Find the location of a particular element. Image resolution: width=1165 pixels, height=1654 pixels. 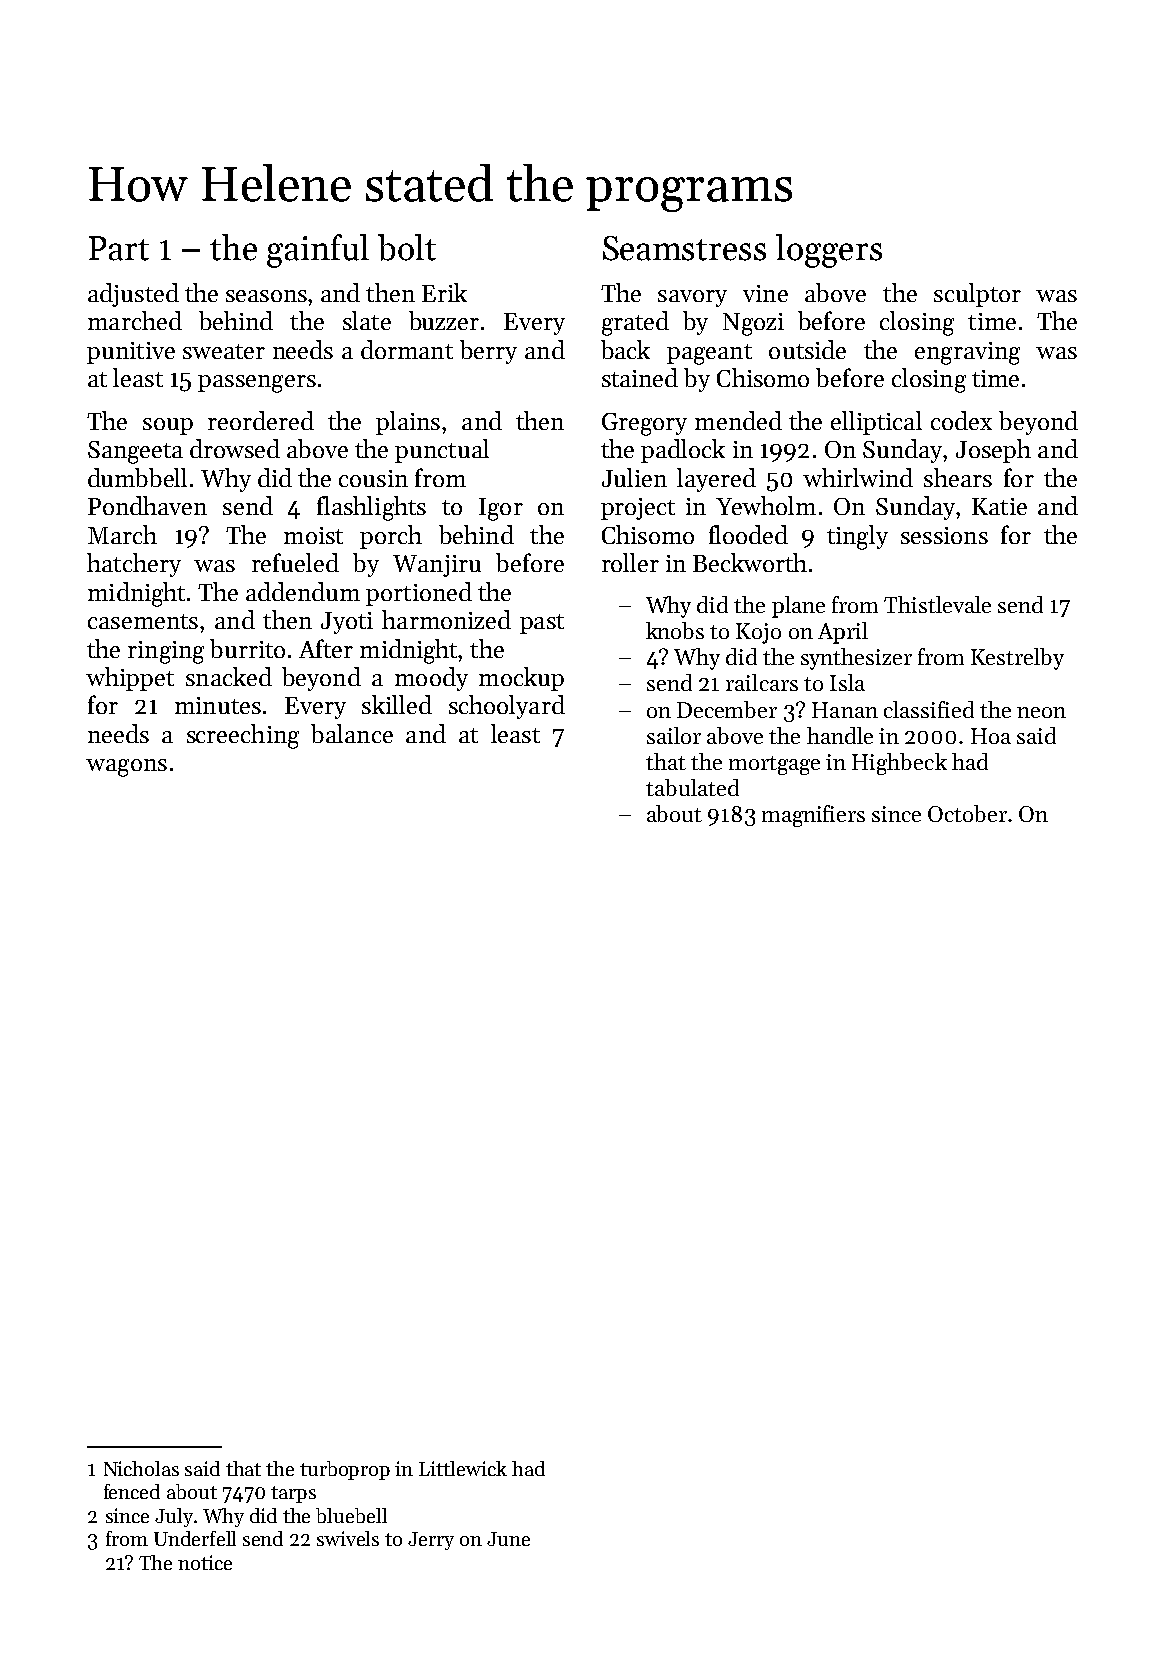

synthesizer is located at coordinates (856, 659).
